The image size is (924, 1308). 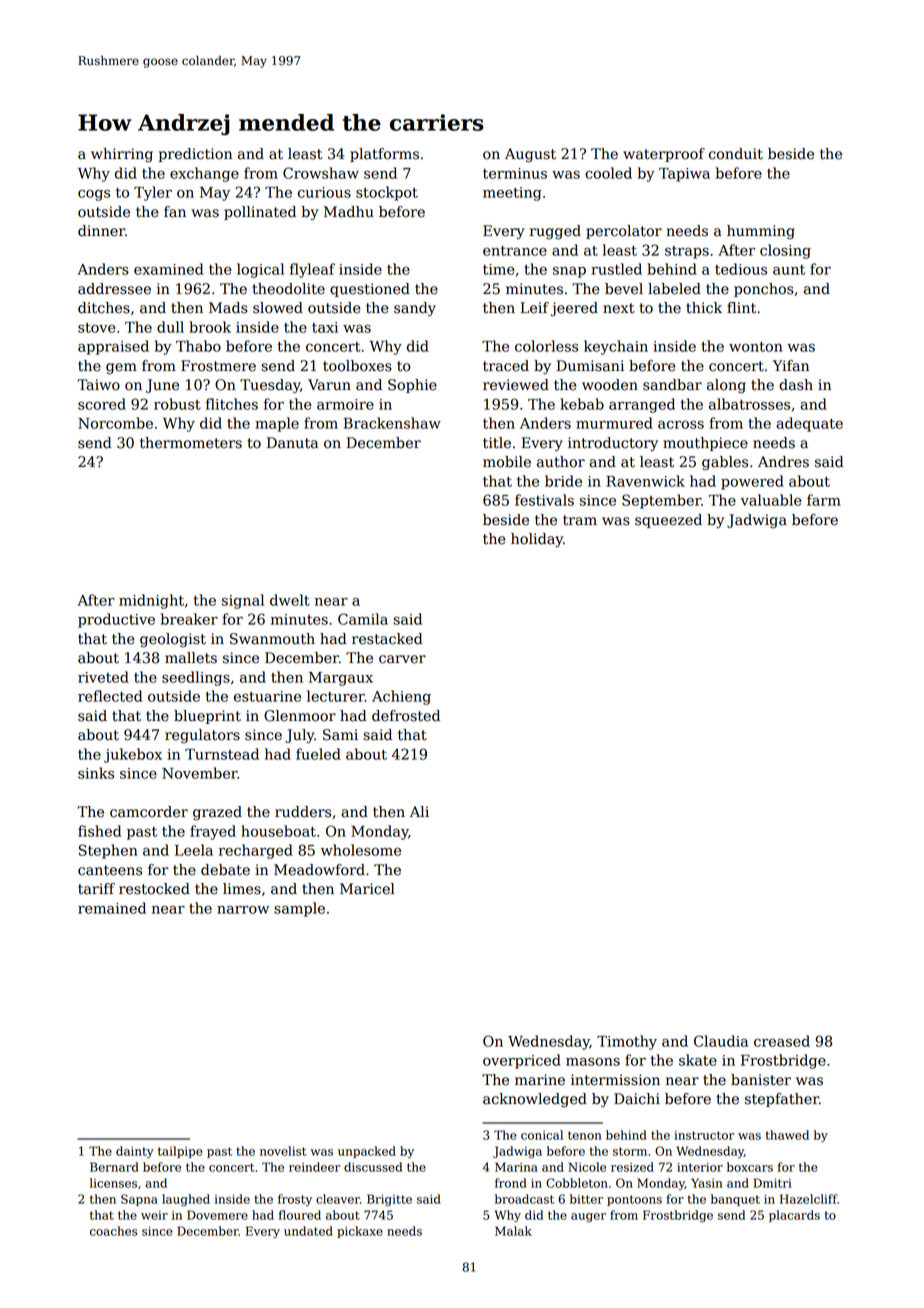 I want to click on frosty, so click(x=295, y=1200).
